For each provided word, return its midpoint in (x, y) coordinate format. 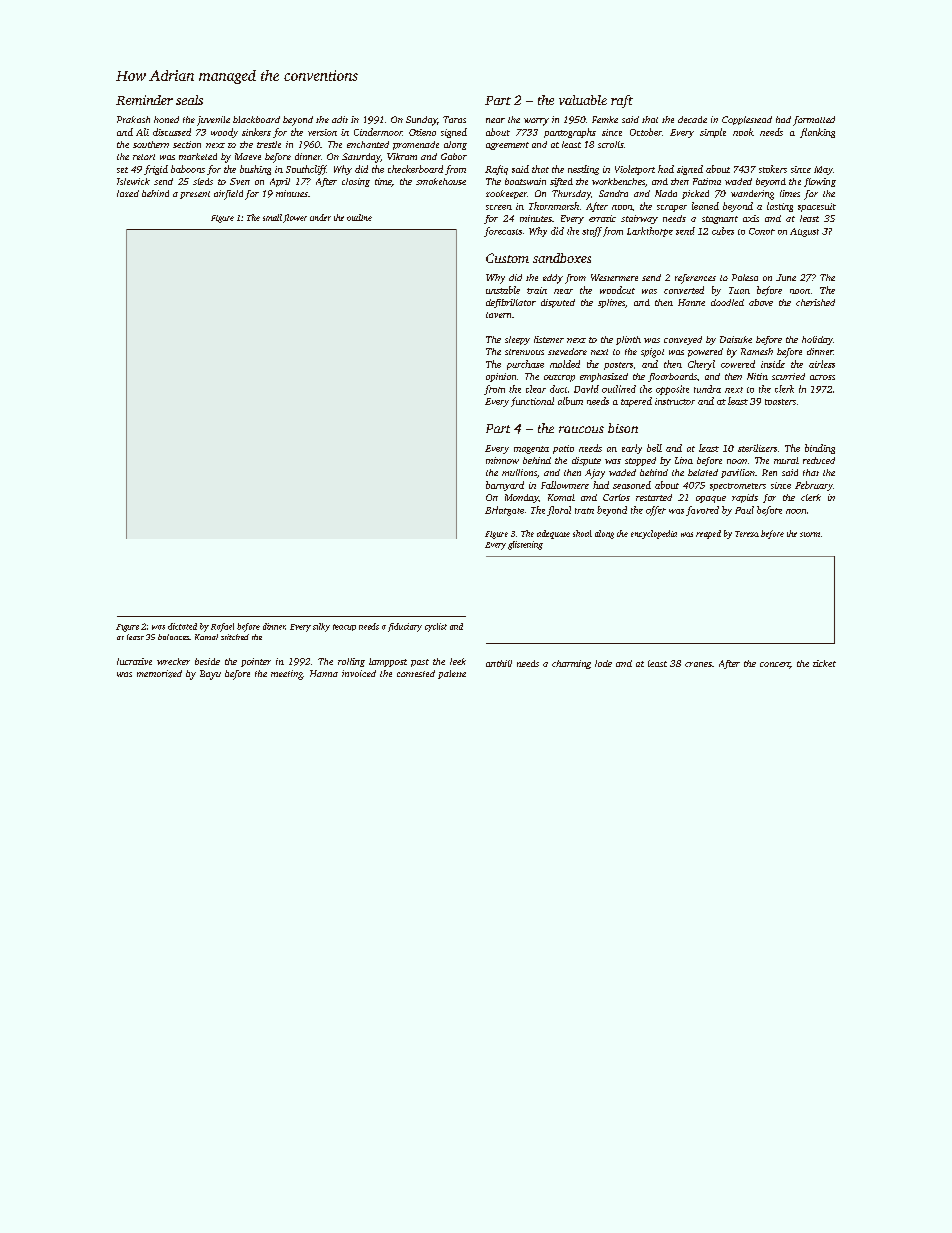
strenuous (524, 352)
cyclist (436, 627)
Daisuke (736, 339)
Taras (454, 119)
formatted (814, 121)
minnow (502, 460)
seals (189, 100)
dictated (182, 626)
